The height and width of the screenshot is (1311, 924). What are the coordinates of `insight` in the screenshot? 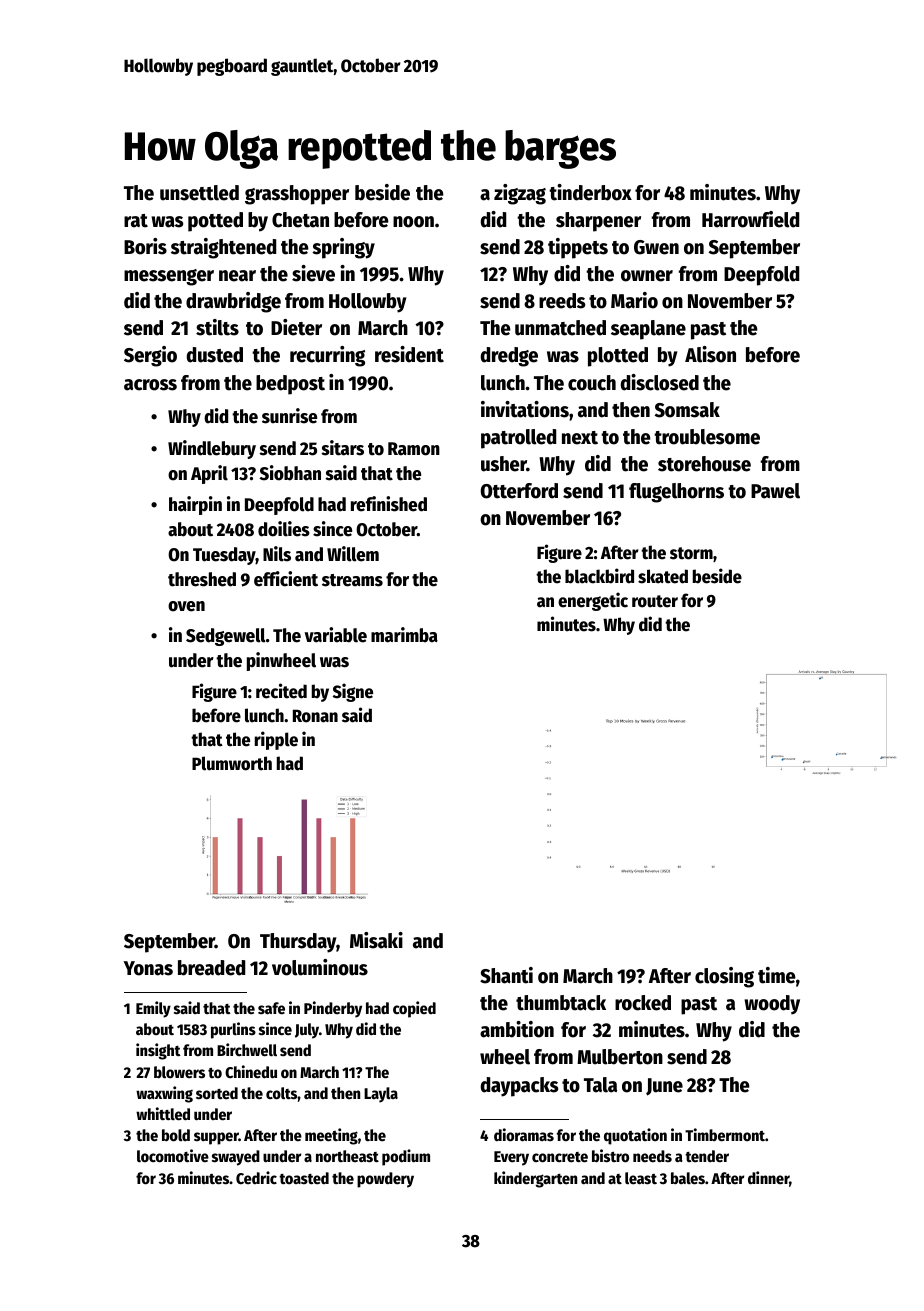 It's located at (158, 1051).
